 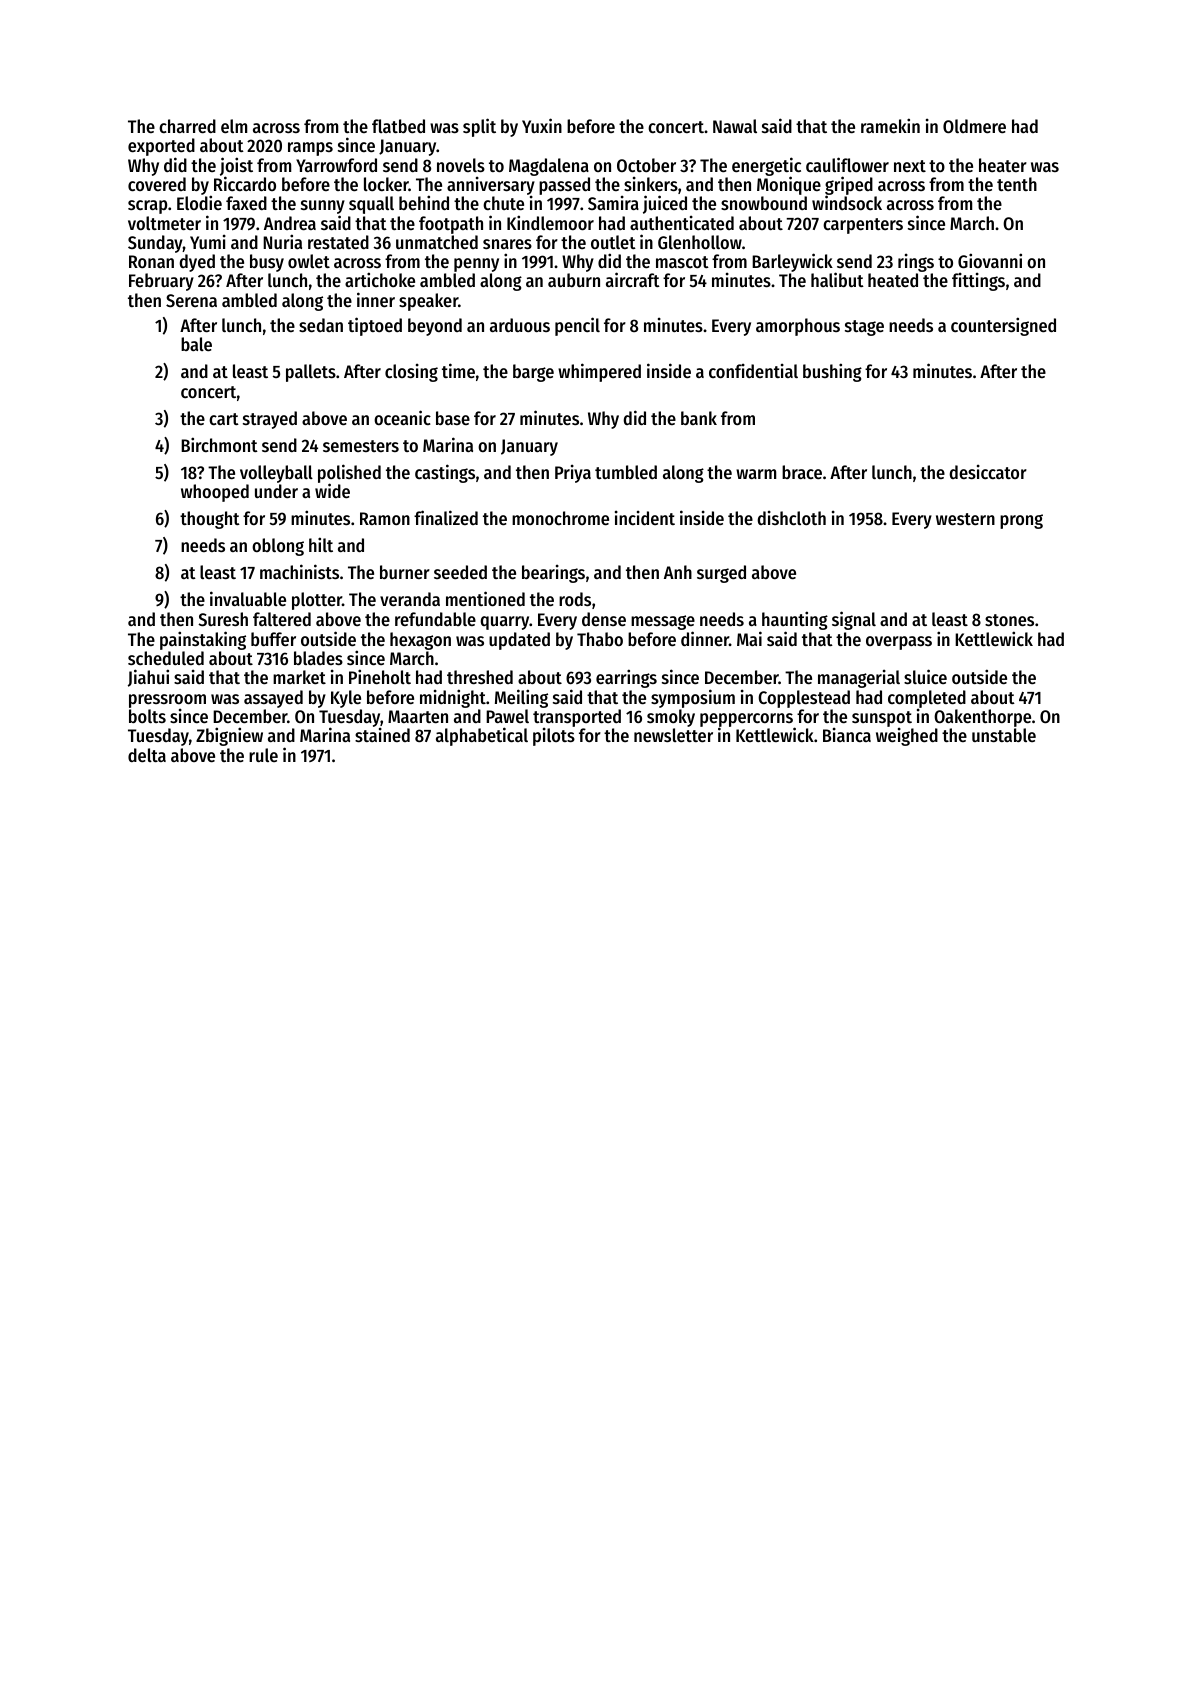 What do you see at coordinates (521, 698) in the image?
I see `Meiling` at bounding box center [521, 698].
